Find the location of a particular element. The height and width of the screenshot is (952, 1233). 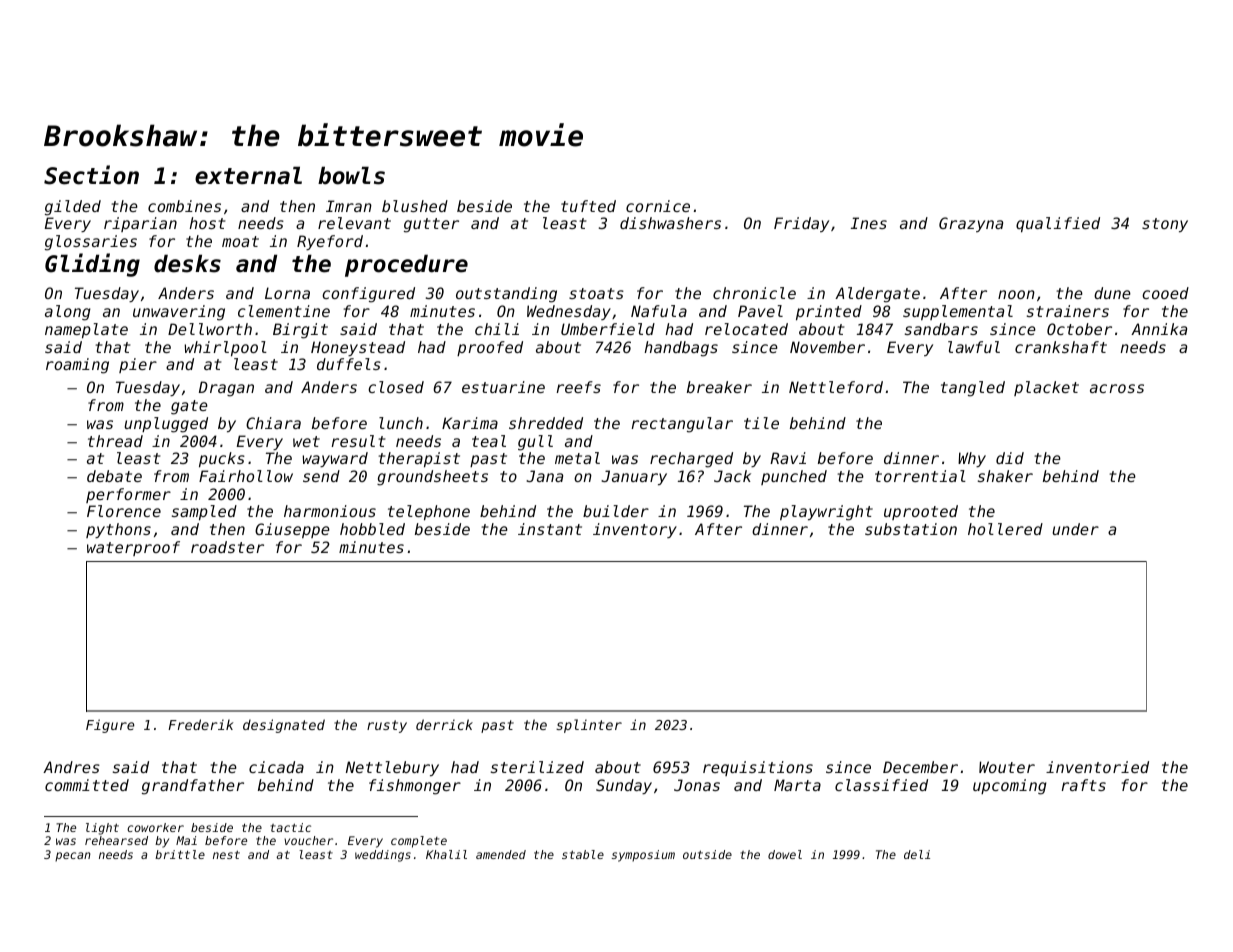

Sunday is located at coordinates (624, 786).
